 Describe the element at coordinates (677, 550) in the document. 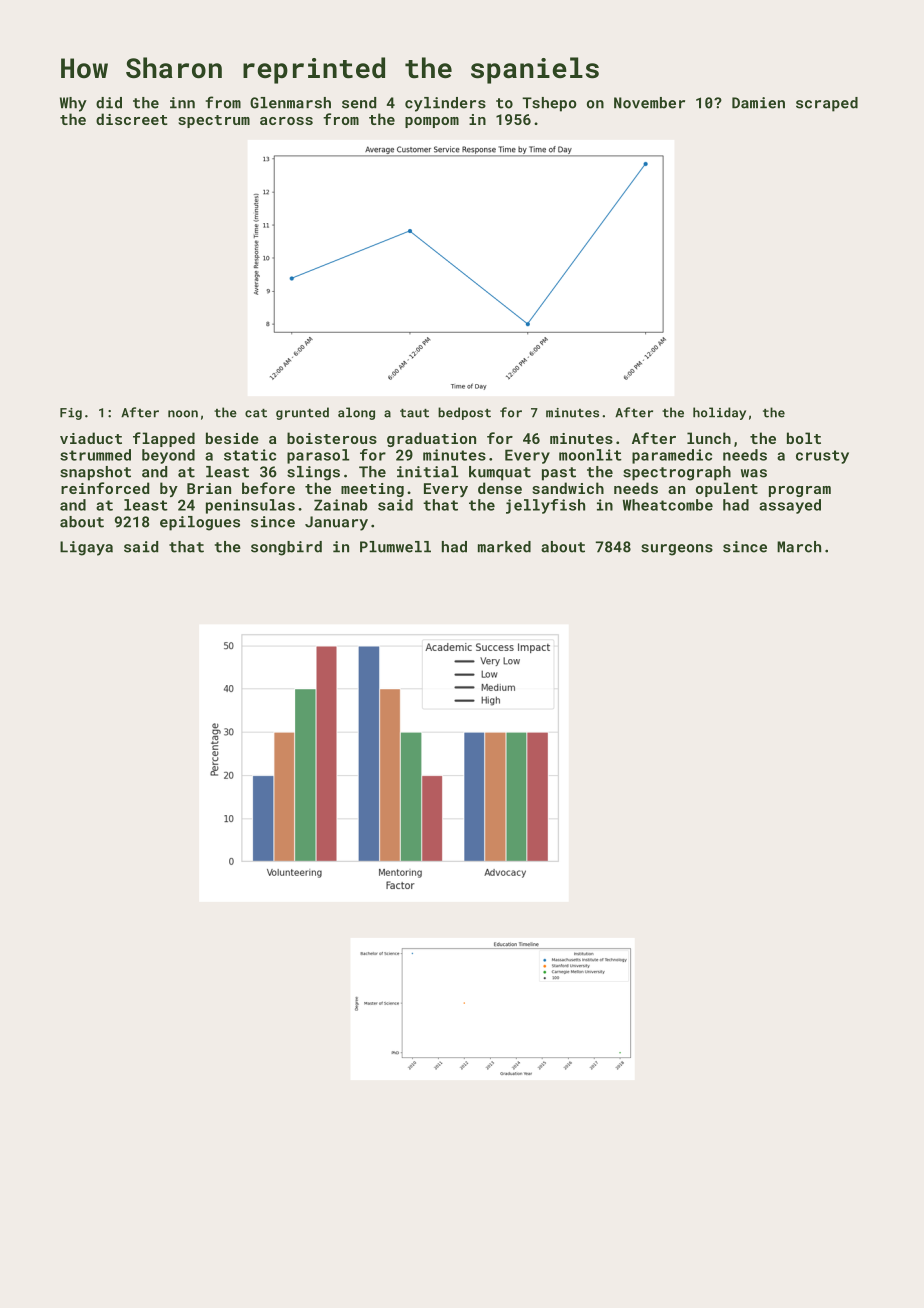

I see `surgeons` at that location.
